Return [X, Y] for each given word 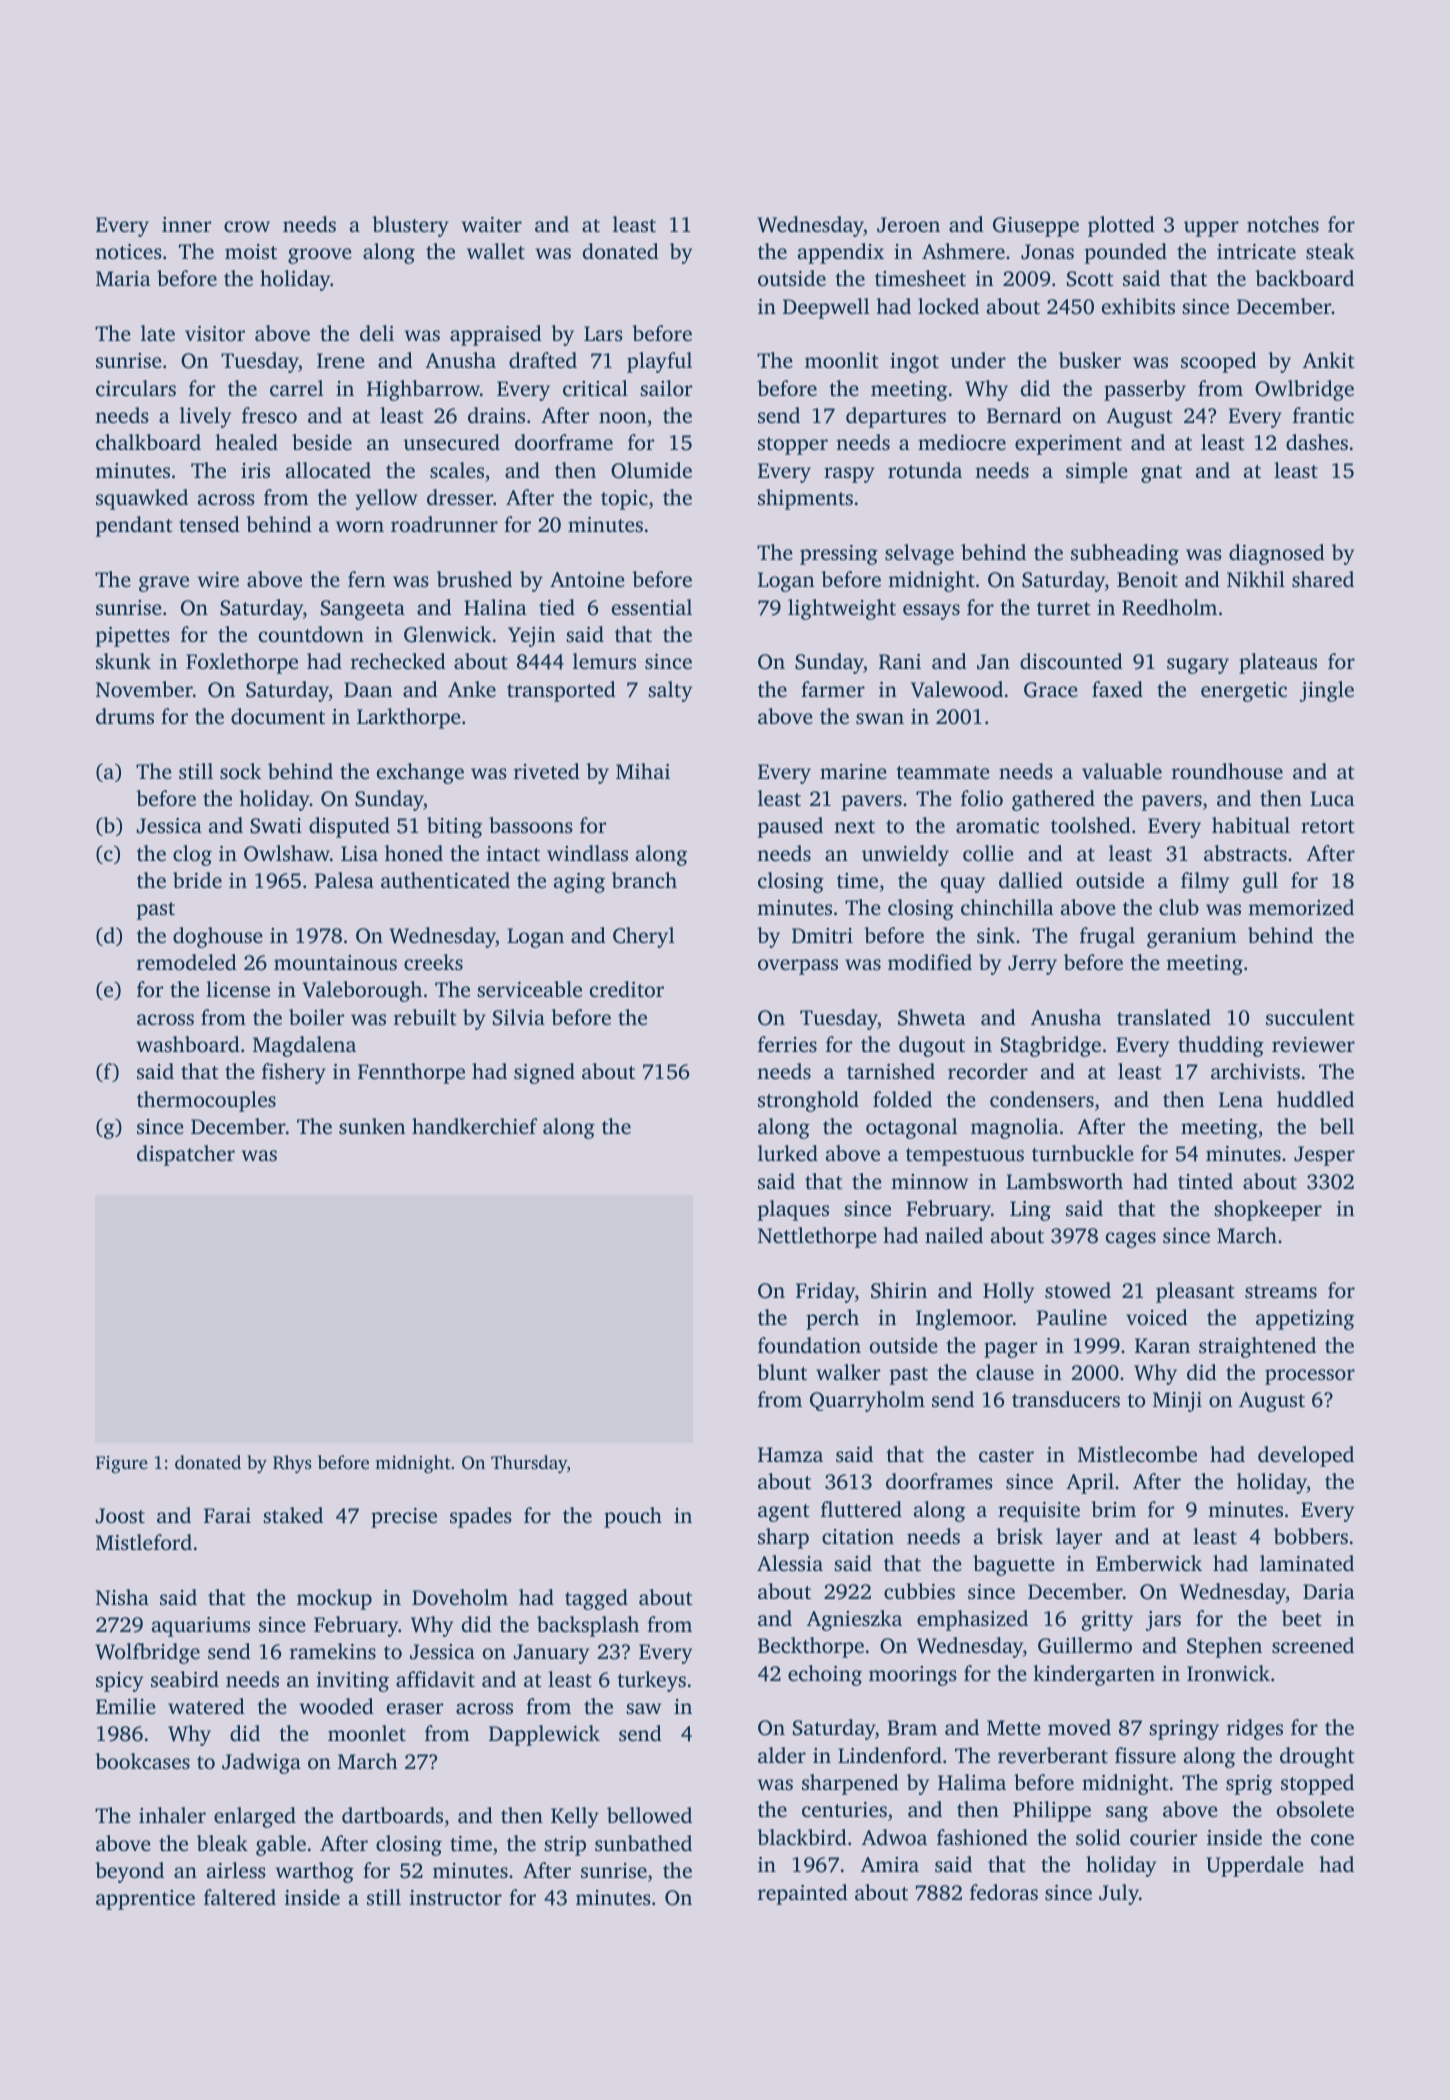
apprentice [145, 1900]
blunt [782, 1372]
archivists [1255, 1071]
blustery [410, 226]
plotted [1121, 226]
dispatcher [186, 1155]
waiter [491, 224]
